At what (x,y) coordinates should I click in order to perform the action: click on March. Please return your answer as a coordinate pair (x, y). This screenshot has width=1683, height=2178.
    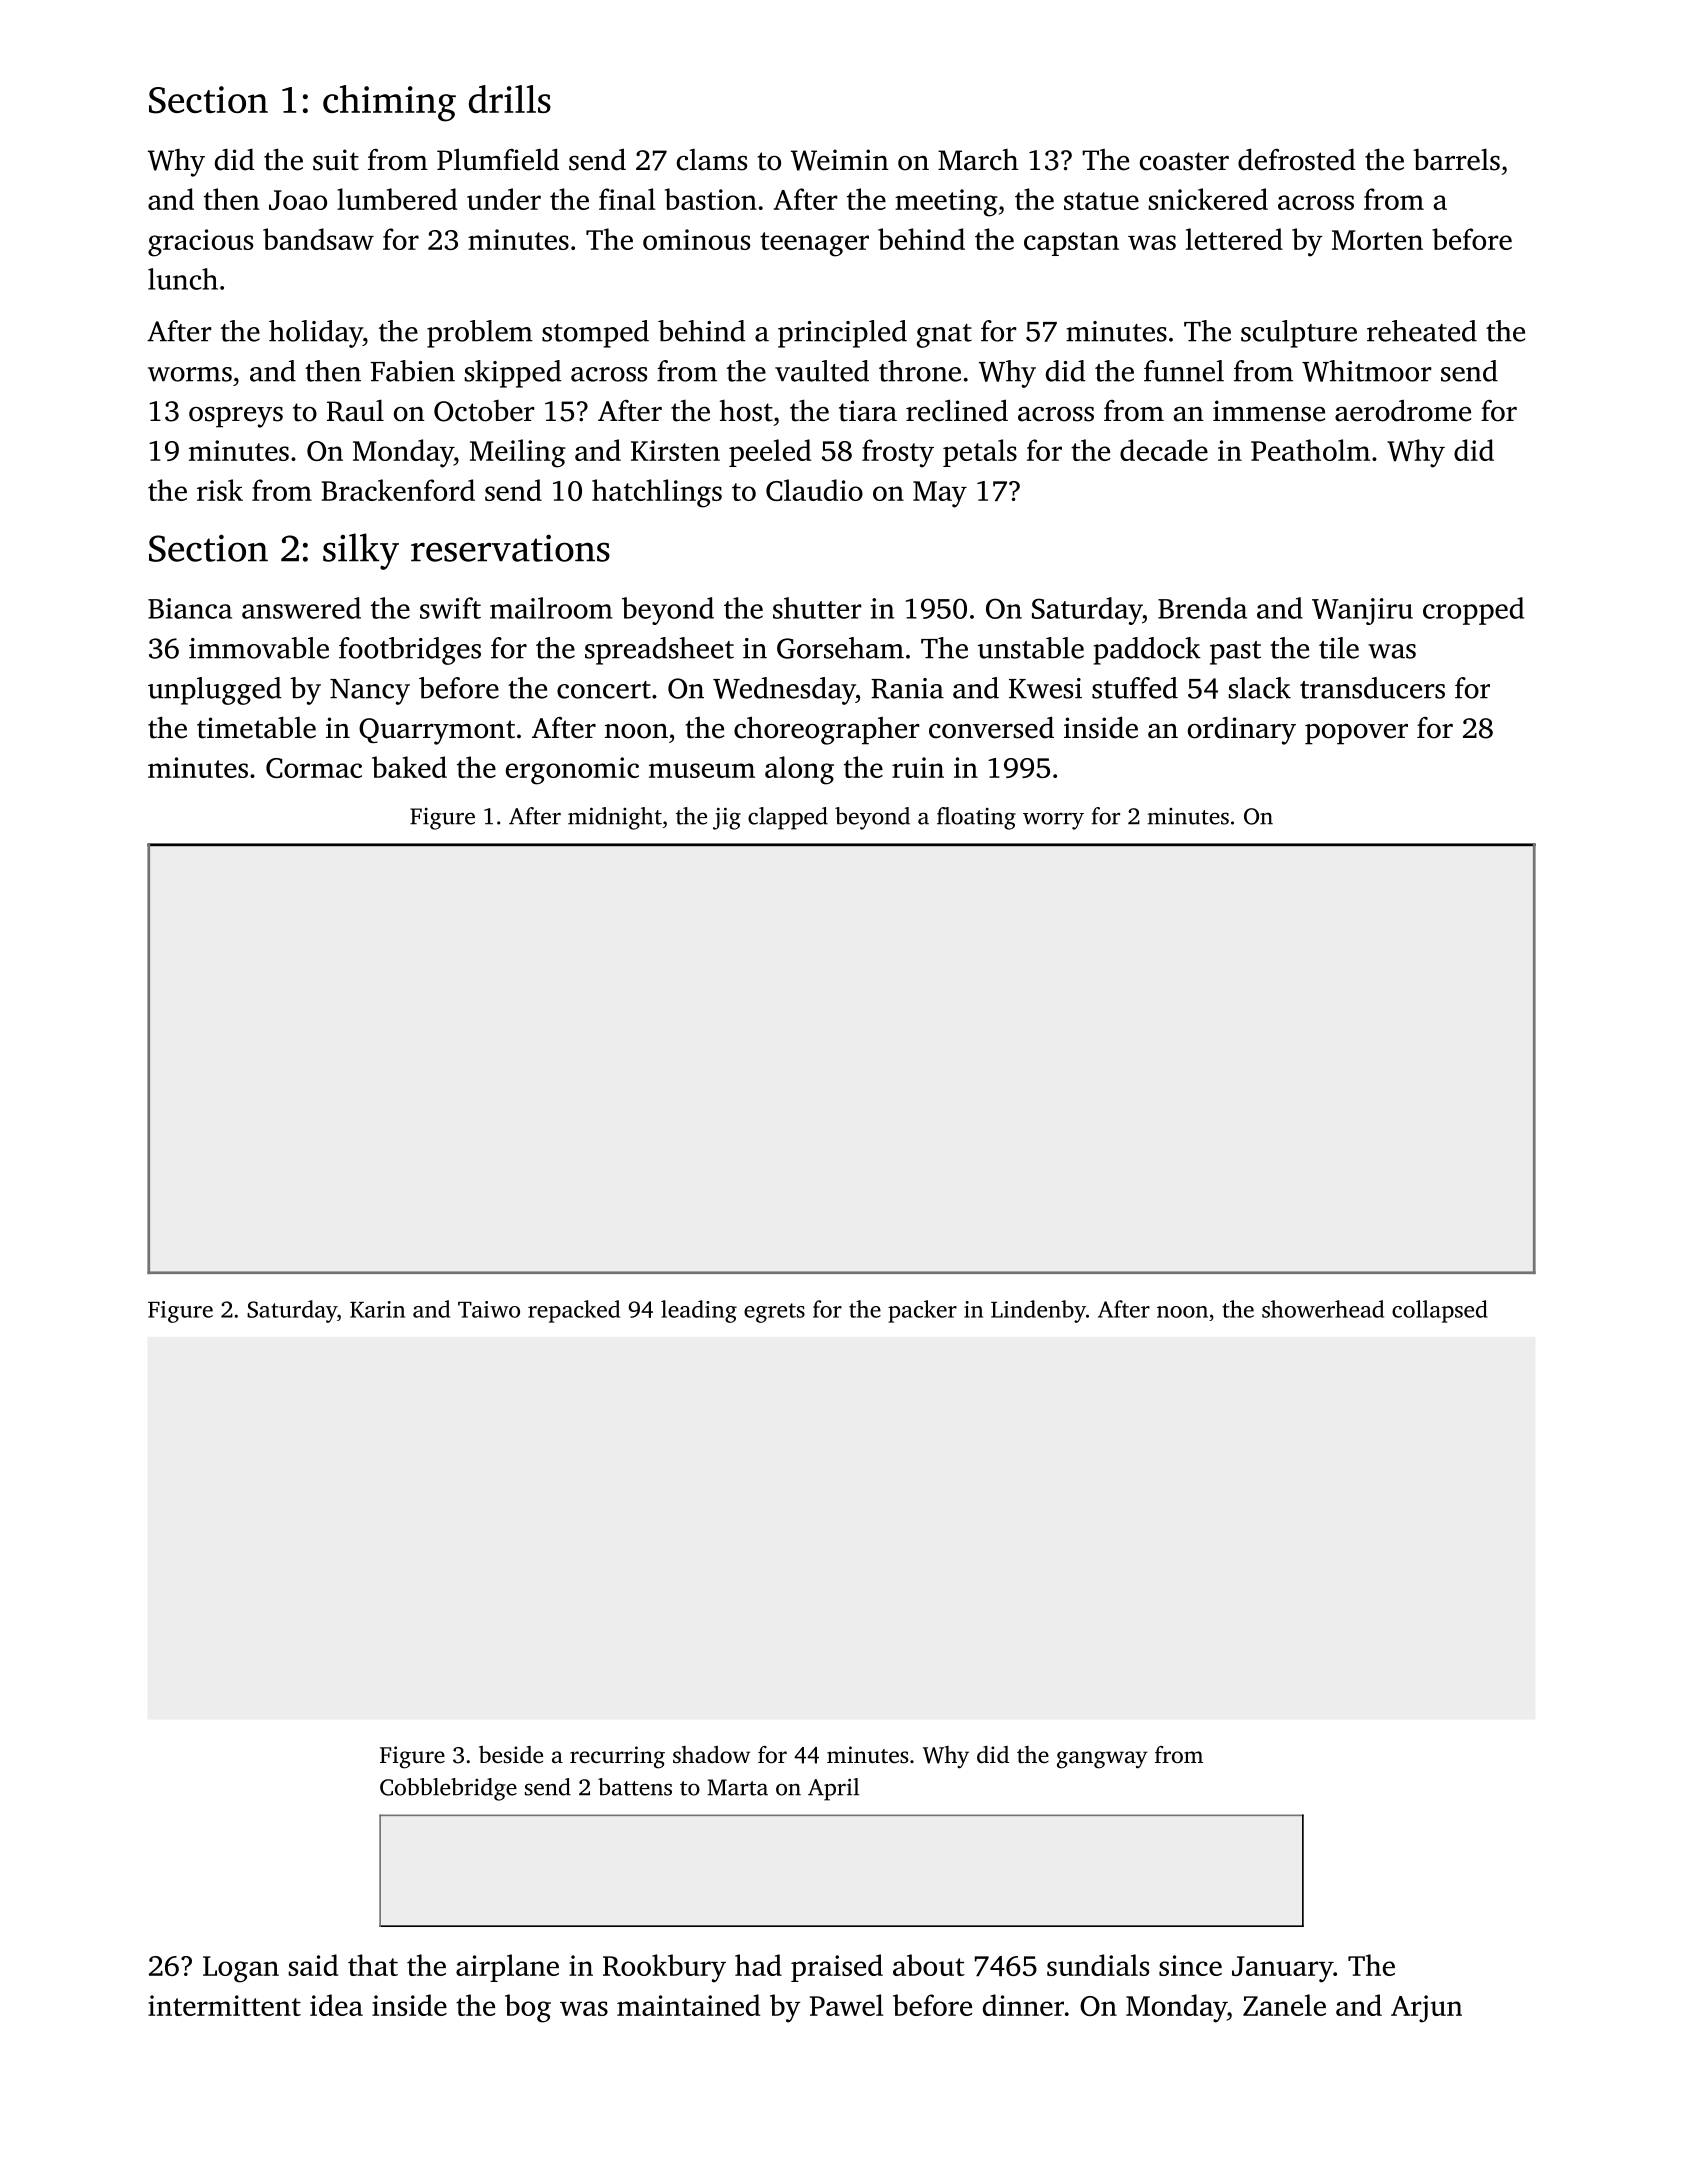
    Looking at the image, I should click on (978, 159).
